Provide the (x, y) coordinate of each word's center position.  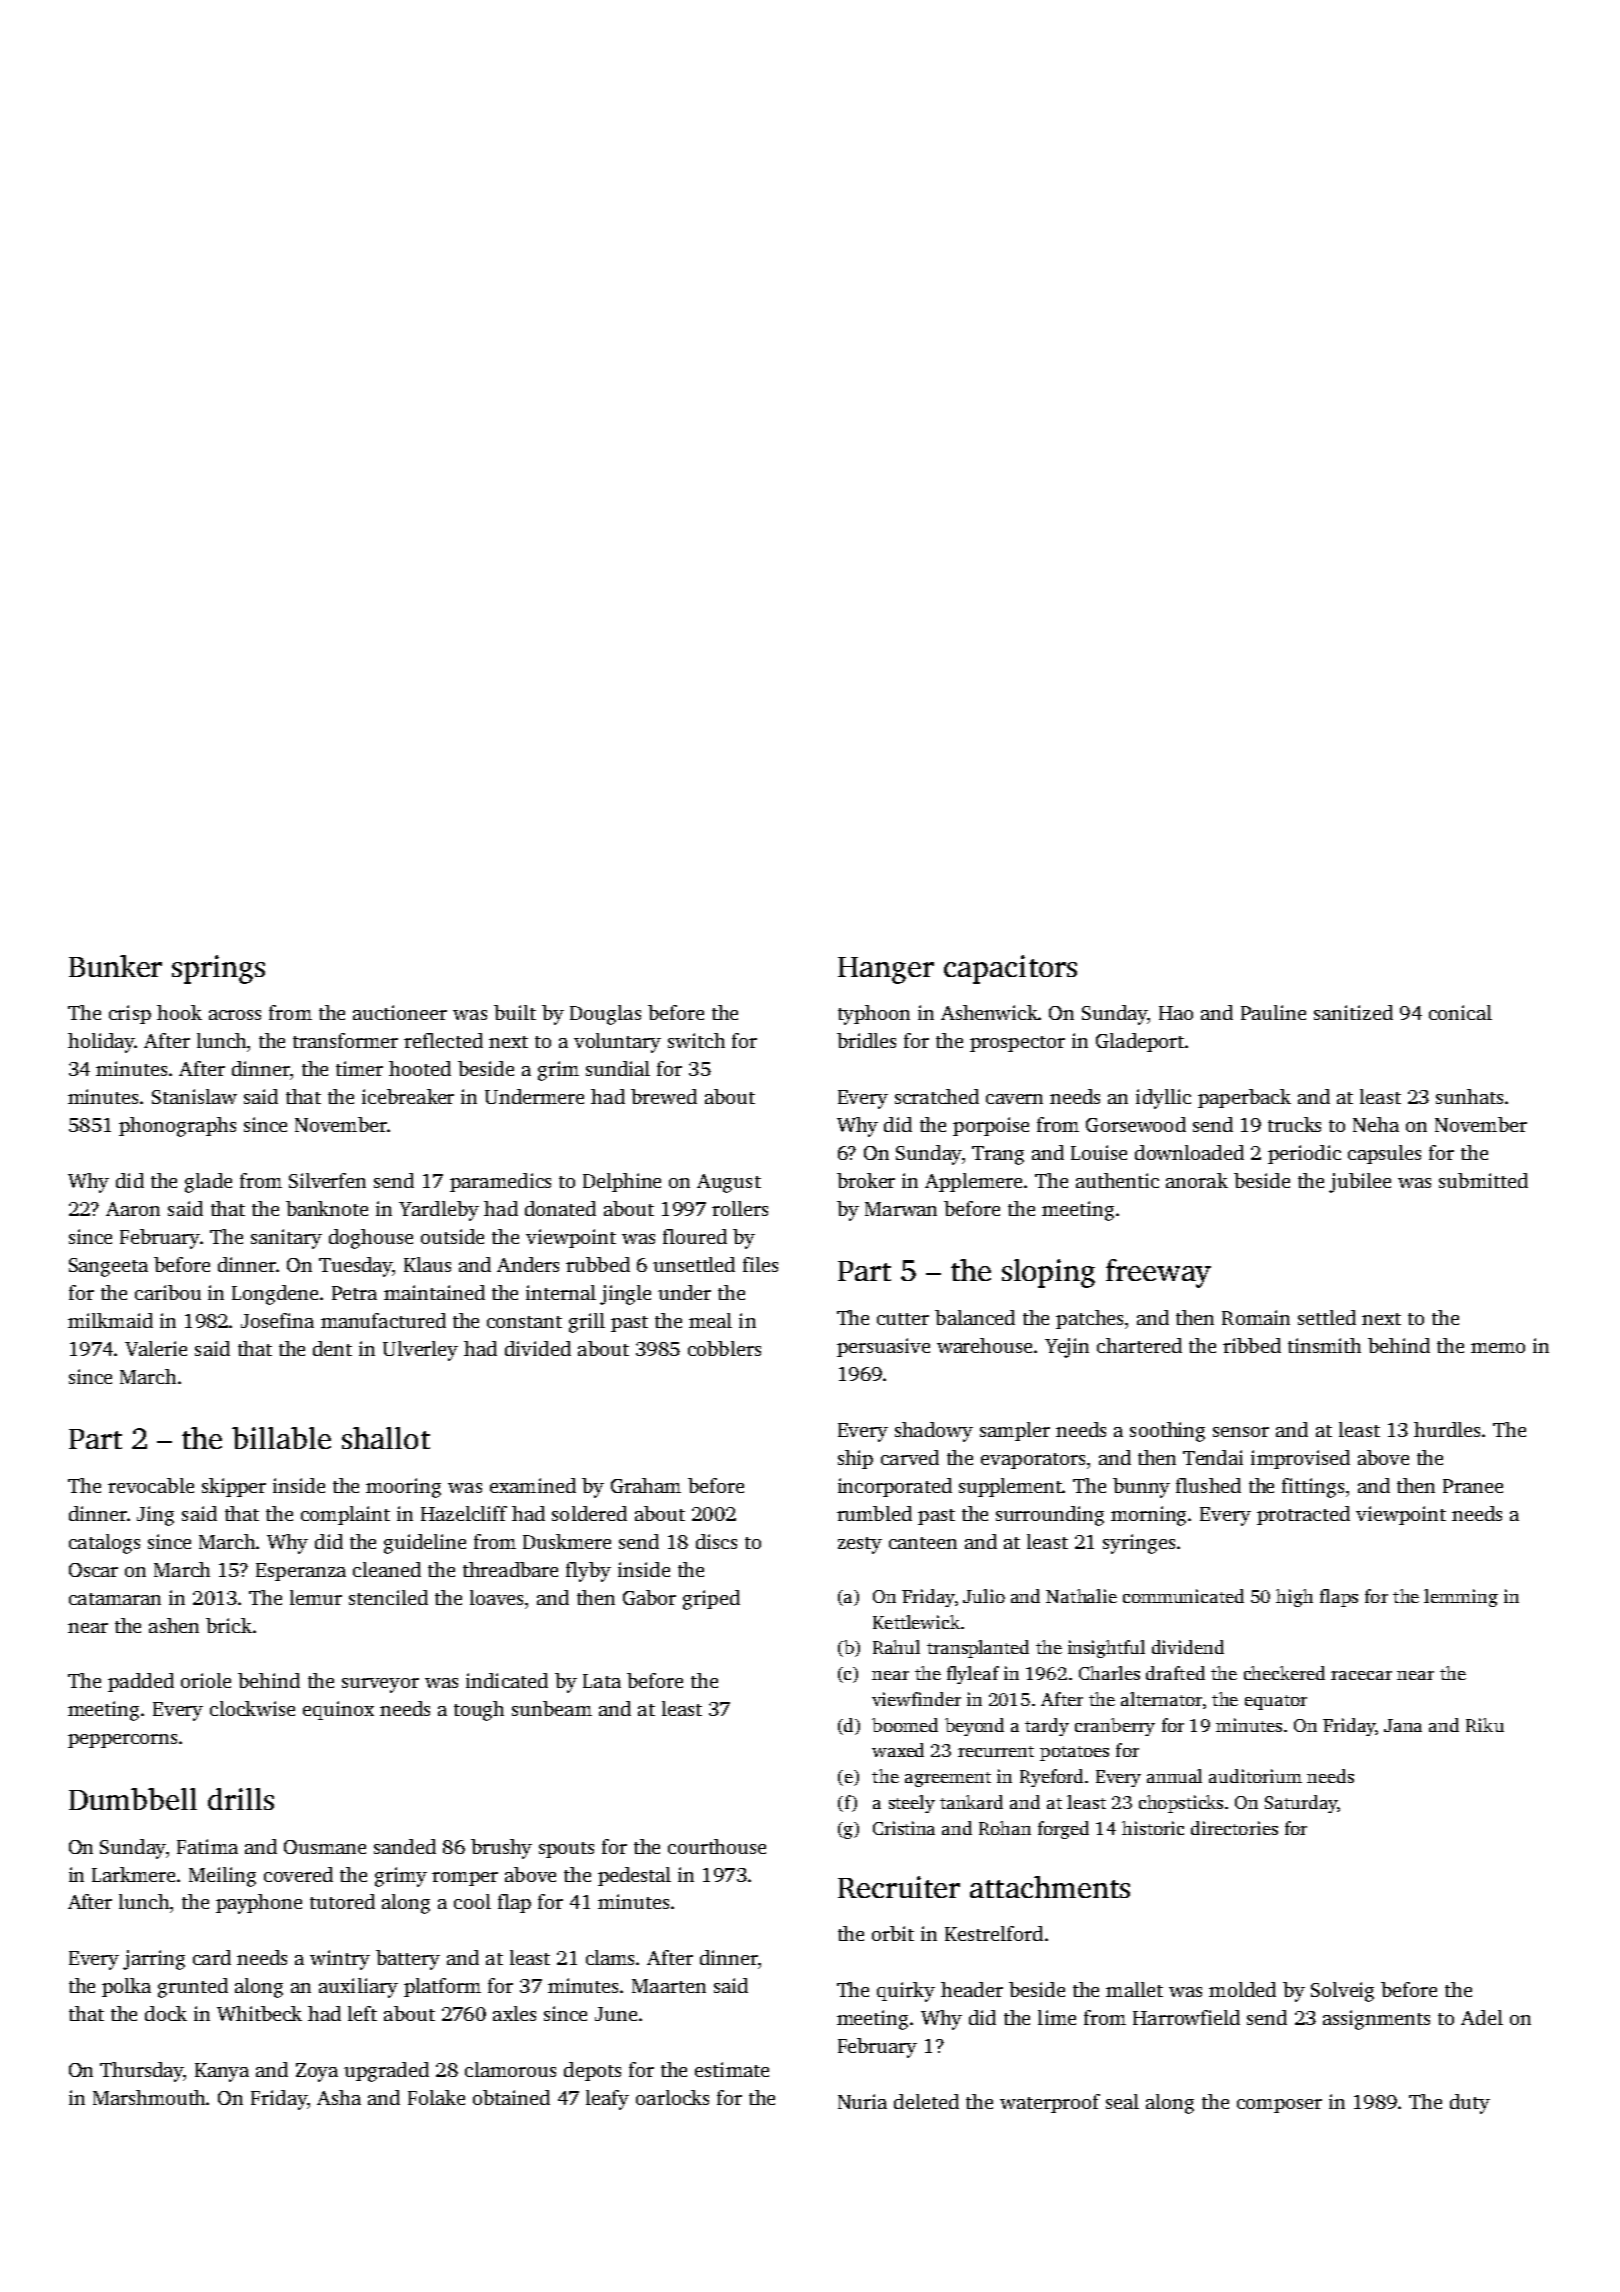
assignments (1376, 2020)
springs (218, 969)
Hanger (886, 970)
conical (1460, 1012)
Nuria (862, 2101)
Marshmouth (150, 2097)
